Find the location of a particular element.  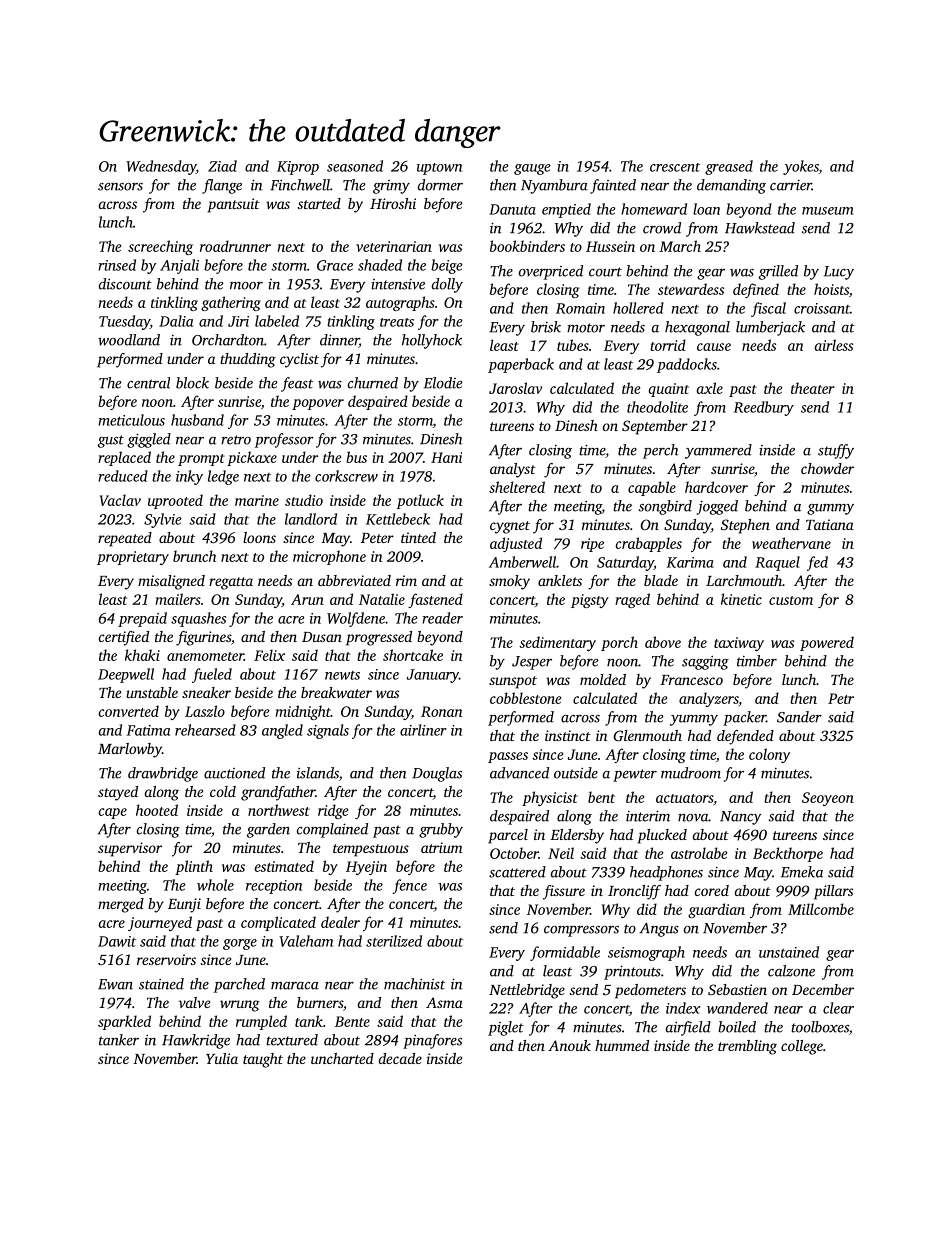

decade is located at coordinates (400, 1058).
